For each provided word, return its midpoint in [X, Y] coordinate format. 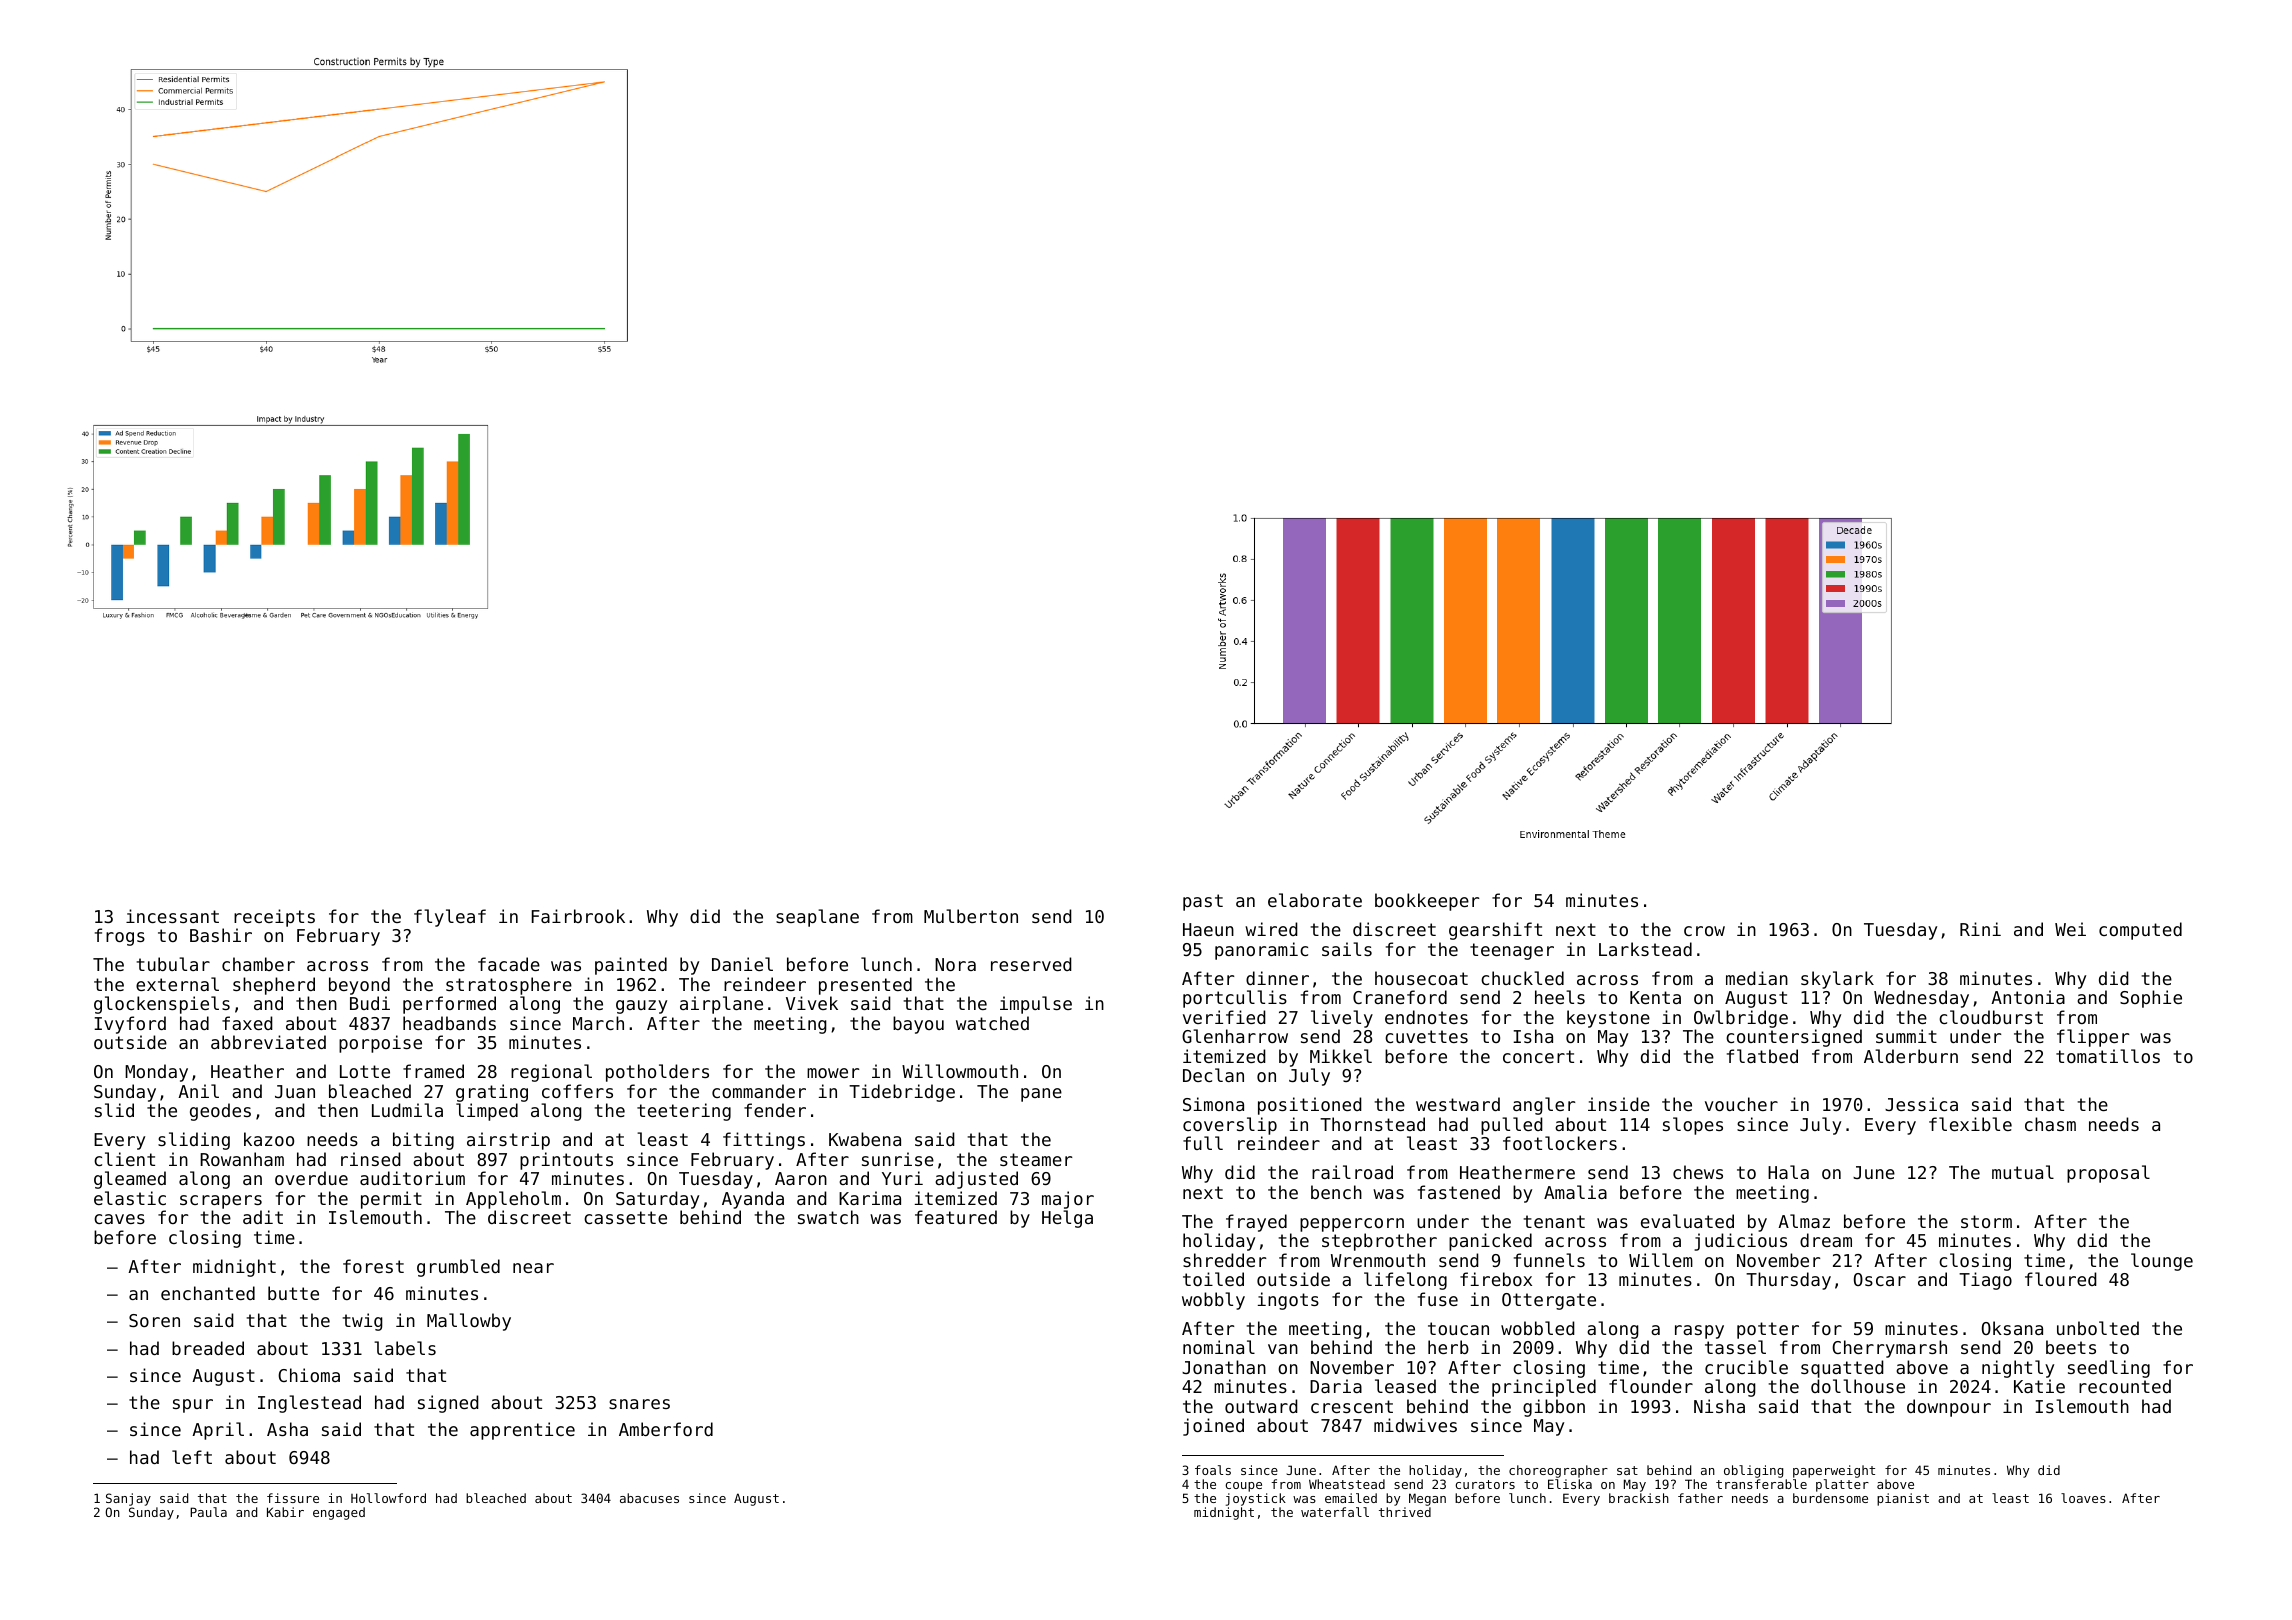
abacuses [649, 1498]
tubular [173, 964]
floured [2061, 1279]
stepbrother [1379, 1242]
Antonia [2028, 997]
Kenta [1655, 997]
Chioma [309, 1375]
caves [119, 1219]
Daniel [742, 964]
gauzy [641, 1007]
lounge [2162, 1262]
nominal [1219, 1347]
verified [1224, 1017]
